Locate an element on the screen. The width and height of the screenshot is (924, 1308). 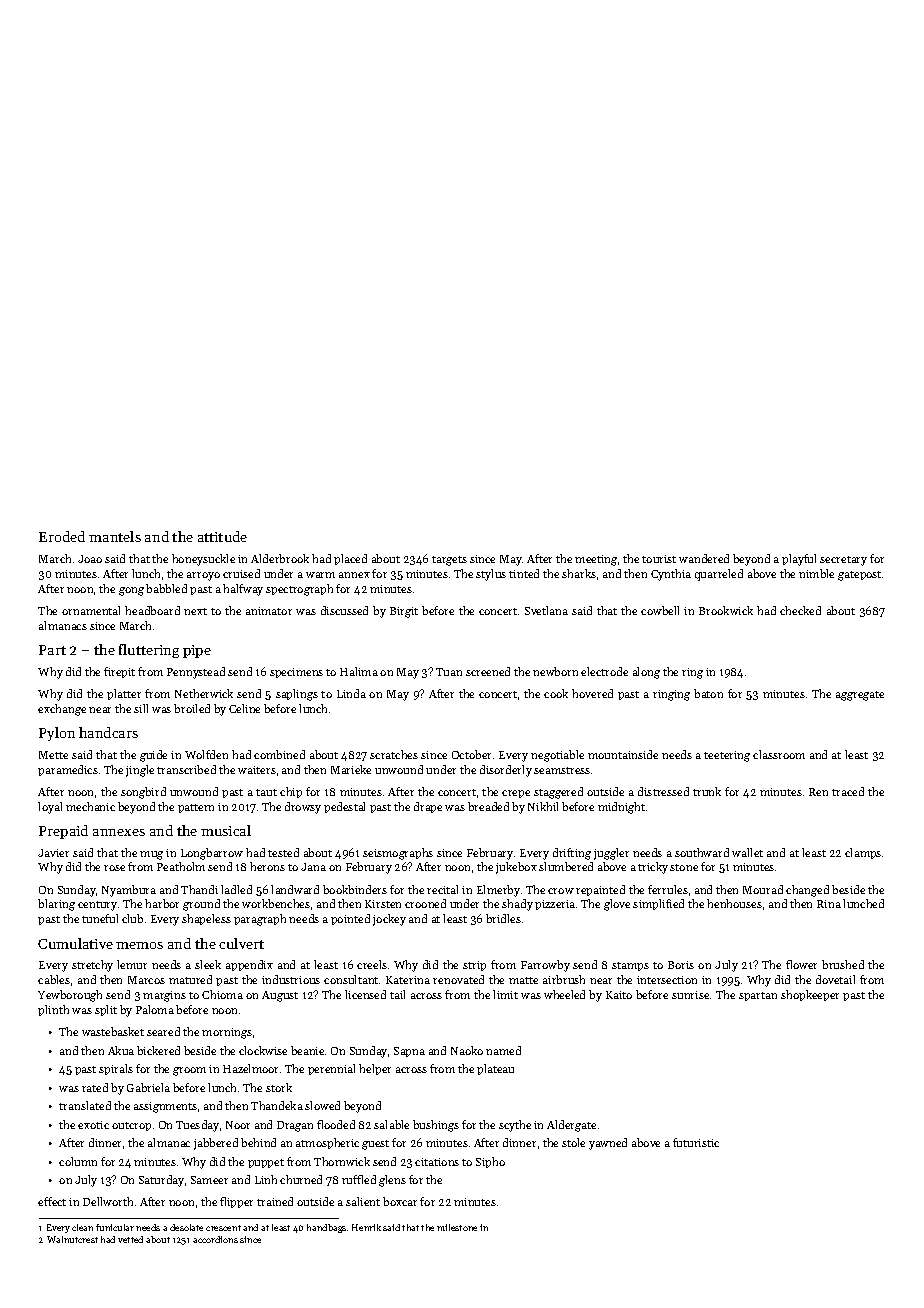
Henrik is located at coordinates (366, 1227).
